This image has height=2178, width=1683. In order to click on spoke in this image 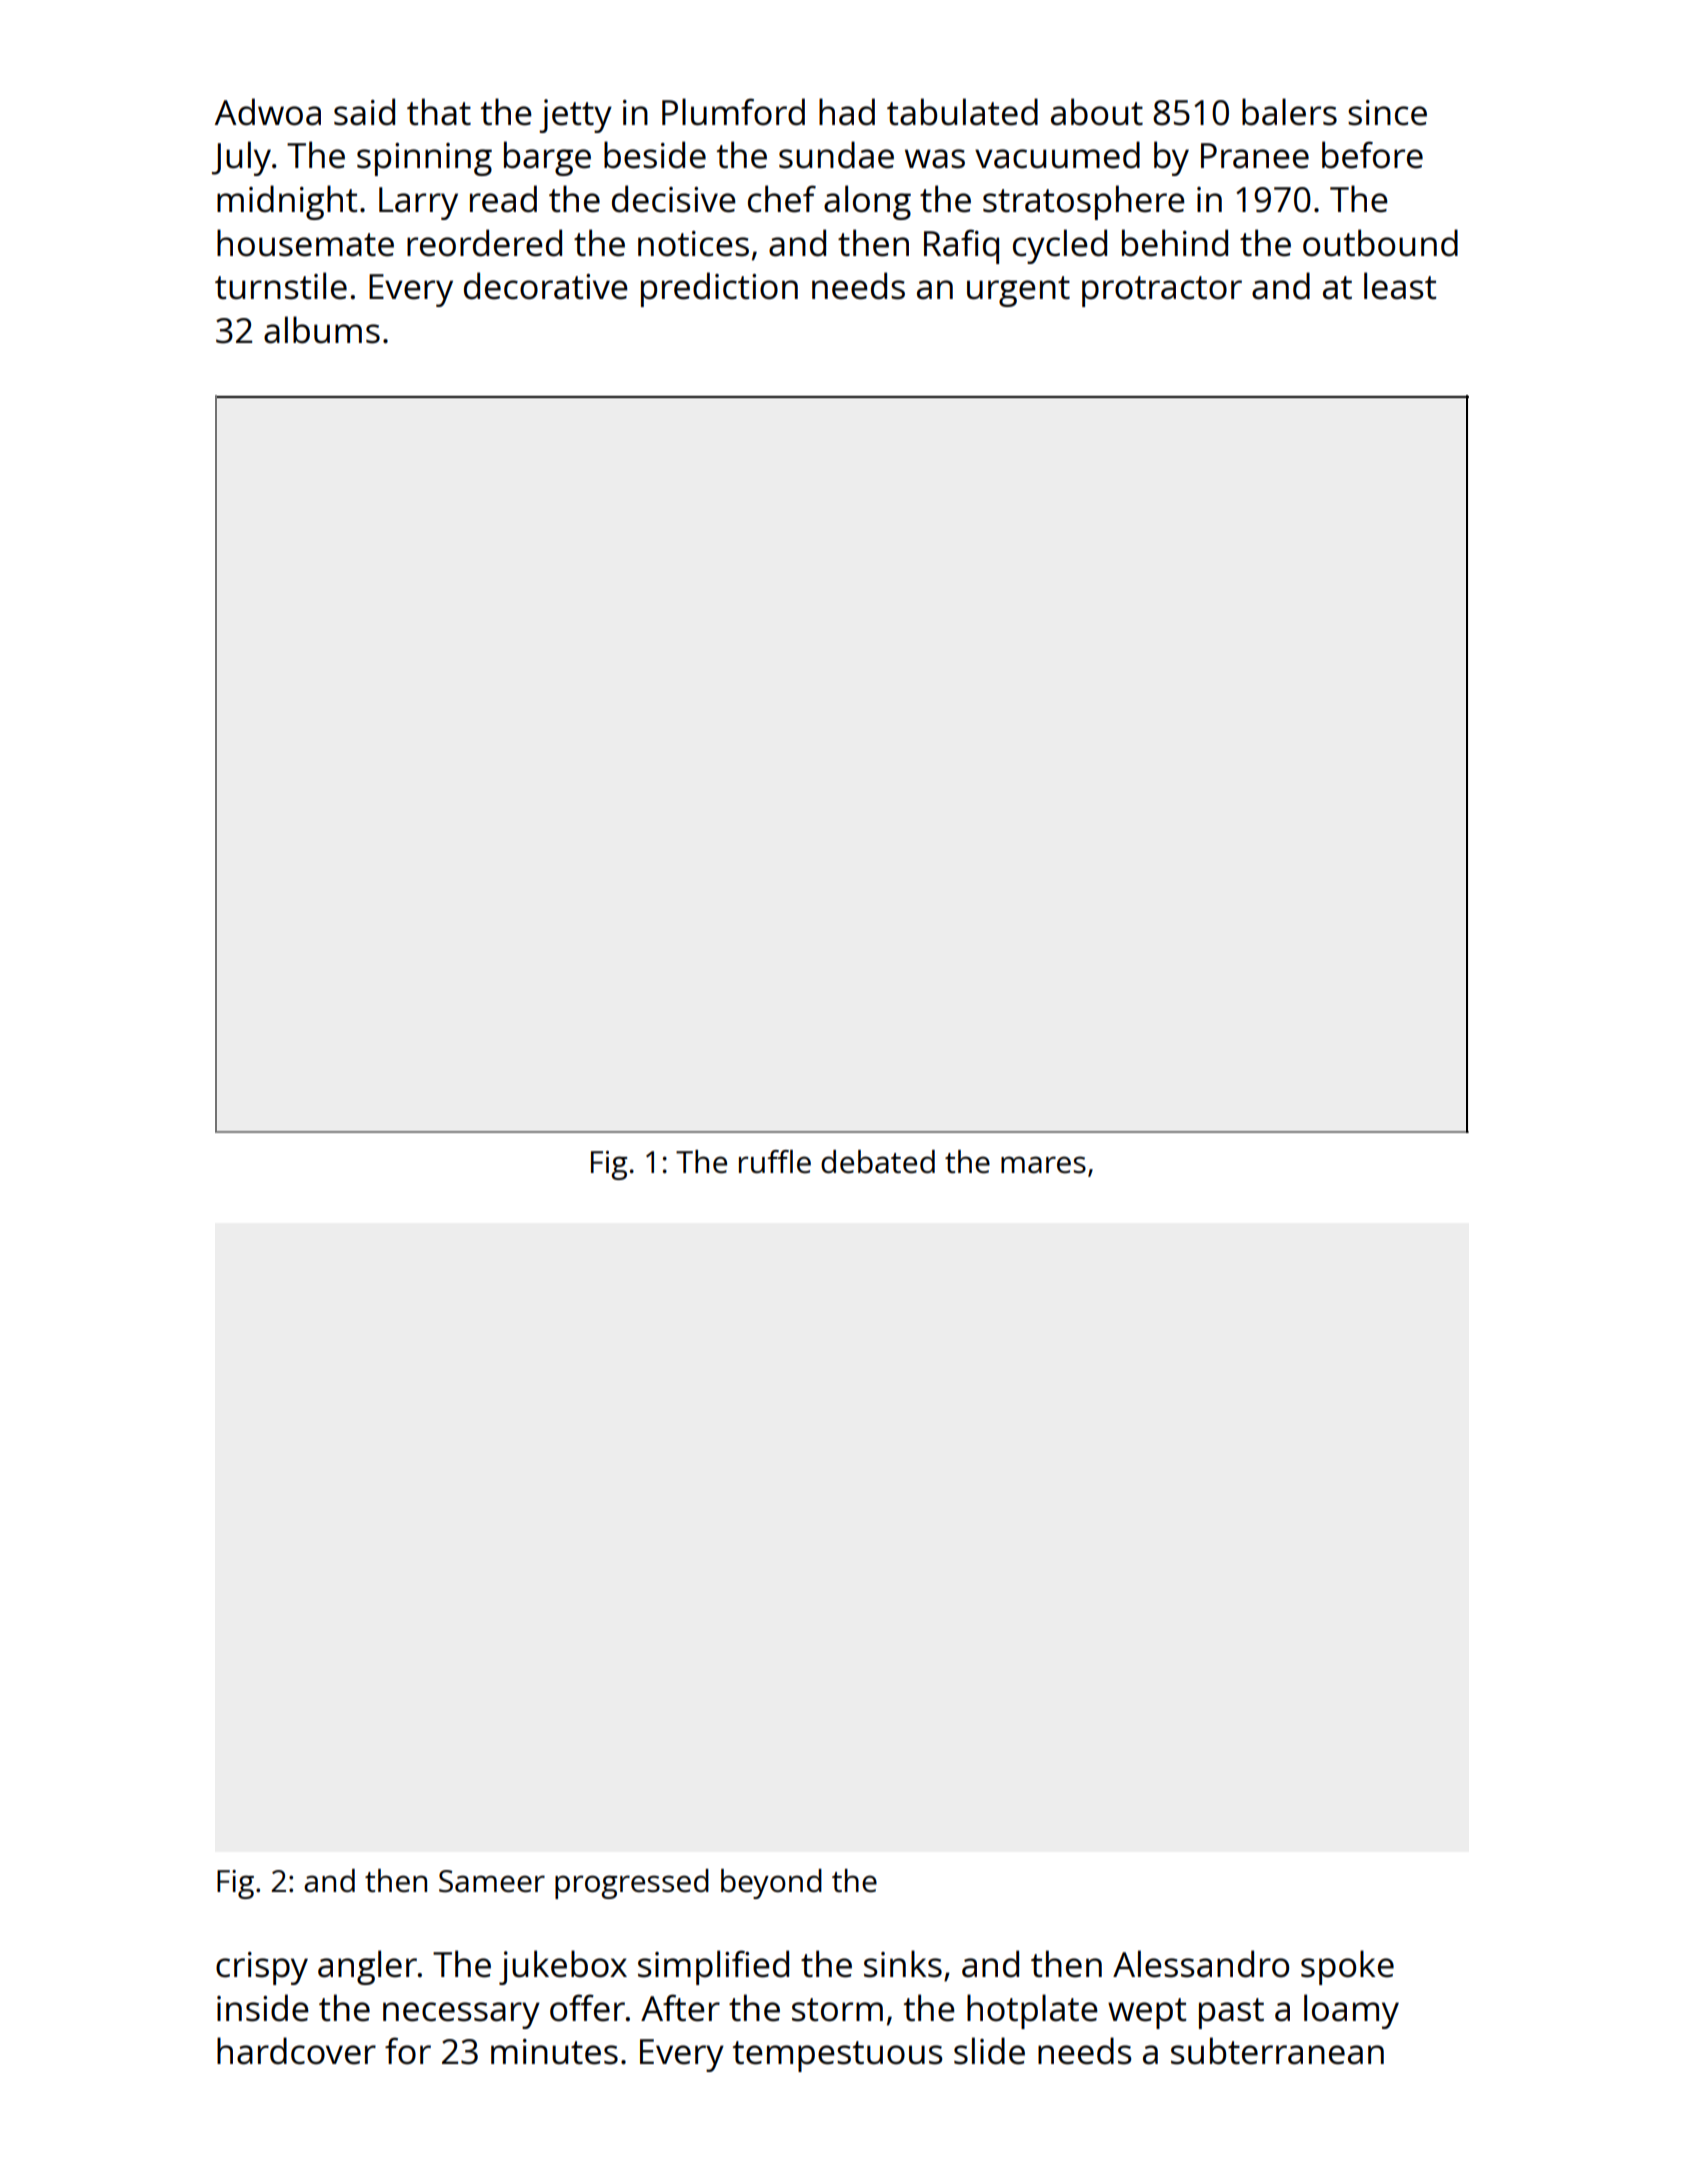, I will do `click(1347, 1967)`.
